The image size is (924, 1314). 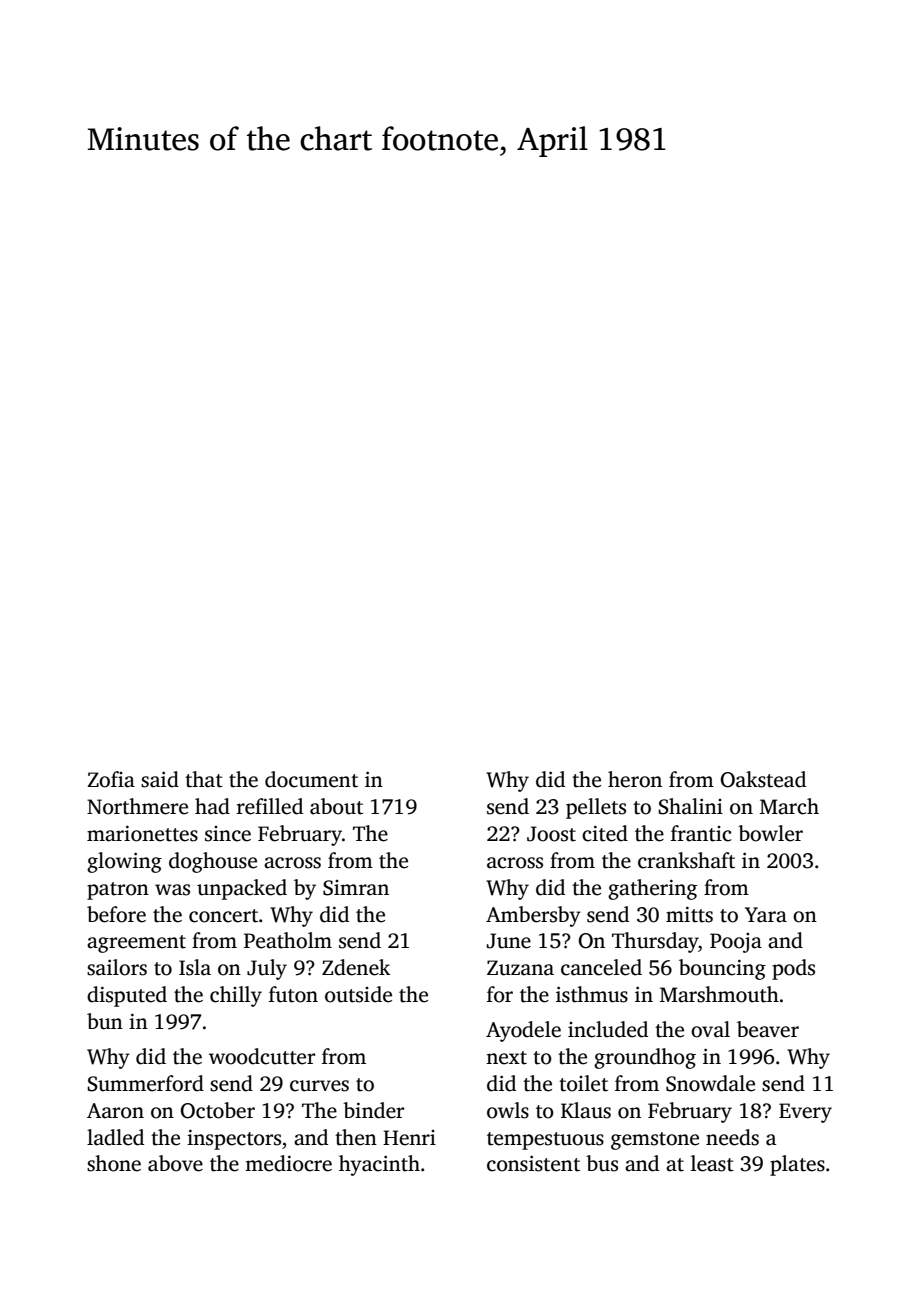 I want to click on Oakstead, so click(x=763, y=779).
